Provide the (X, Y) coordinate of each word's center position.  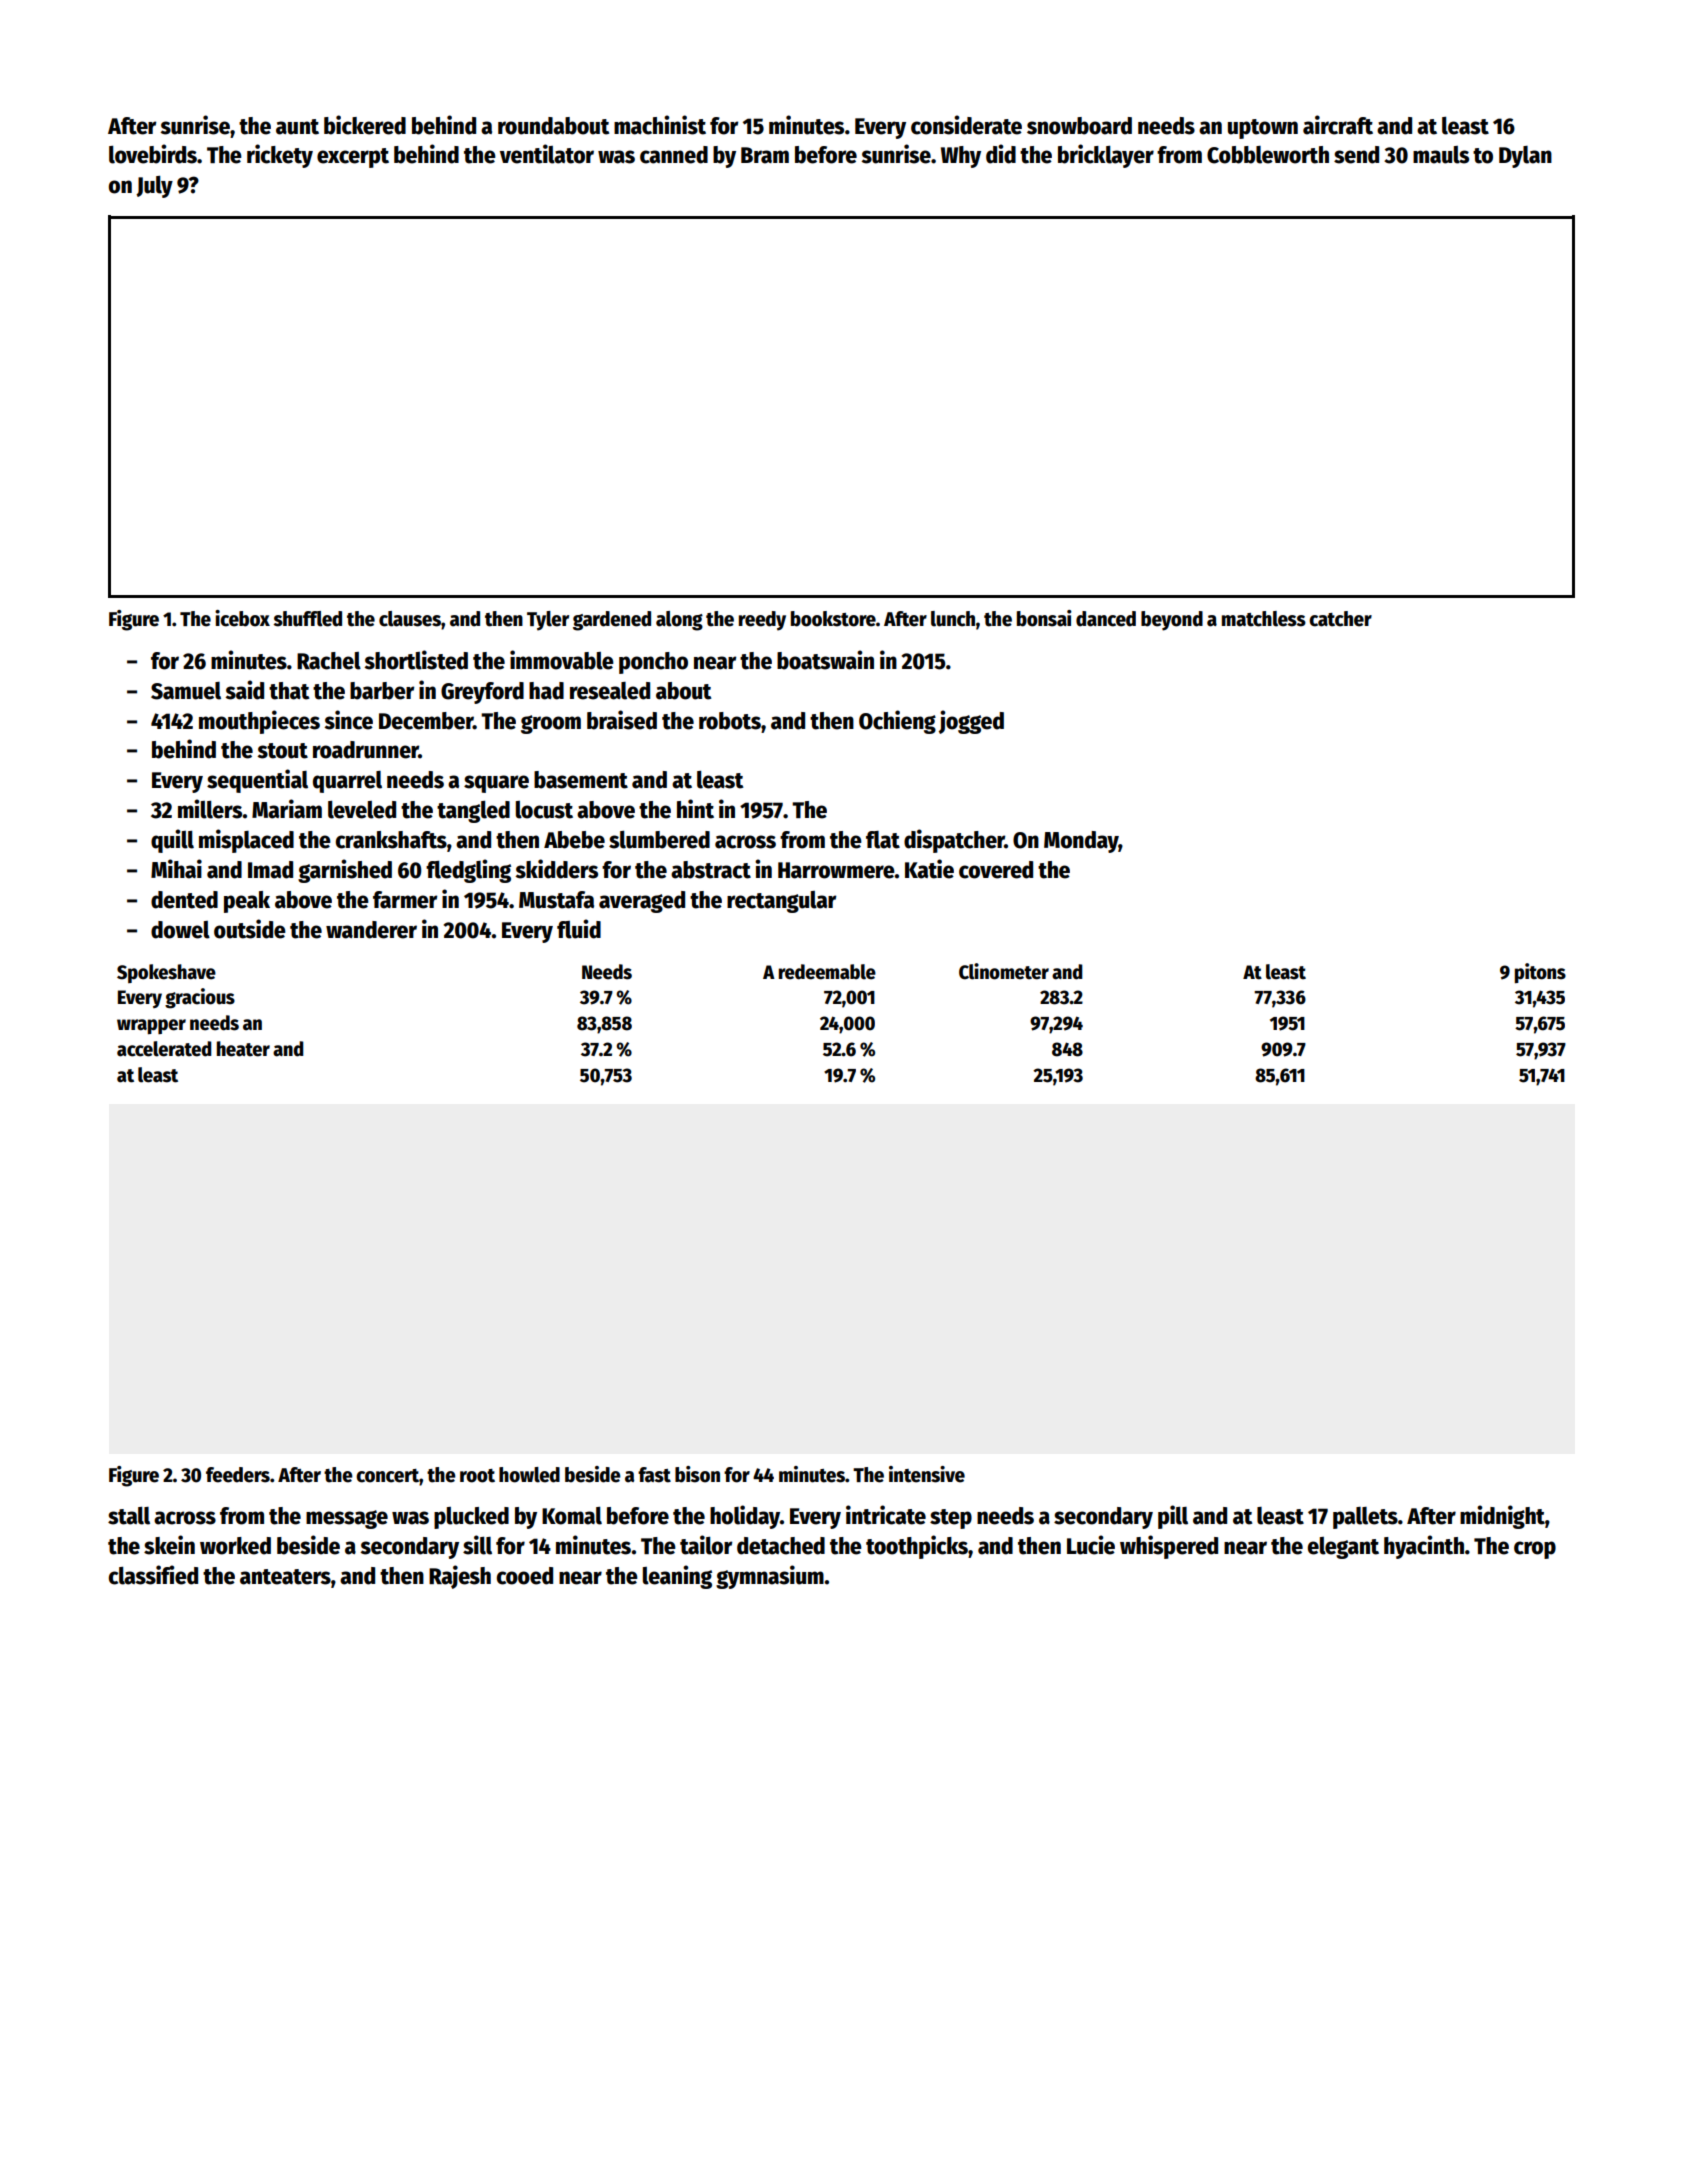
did (1001, 154)
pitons (1540, 973)
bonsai (1044, 618)
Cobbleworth (1268, 155)
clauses (410, 619)
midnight (1502, 1517)
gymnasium (770, 1577)
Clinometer (1004, 971)
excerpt (353, 158)
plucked (471, 1518)
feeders (238, 1475)
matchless (1264, 619)
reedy (762, 621)
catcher (1340, 619)
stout (282, 751)
